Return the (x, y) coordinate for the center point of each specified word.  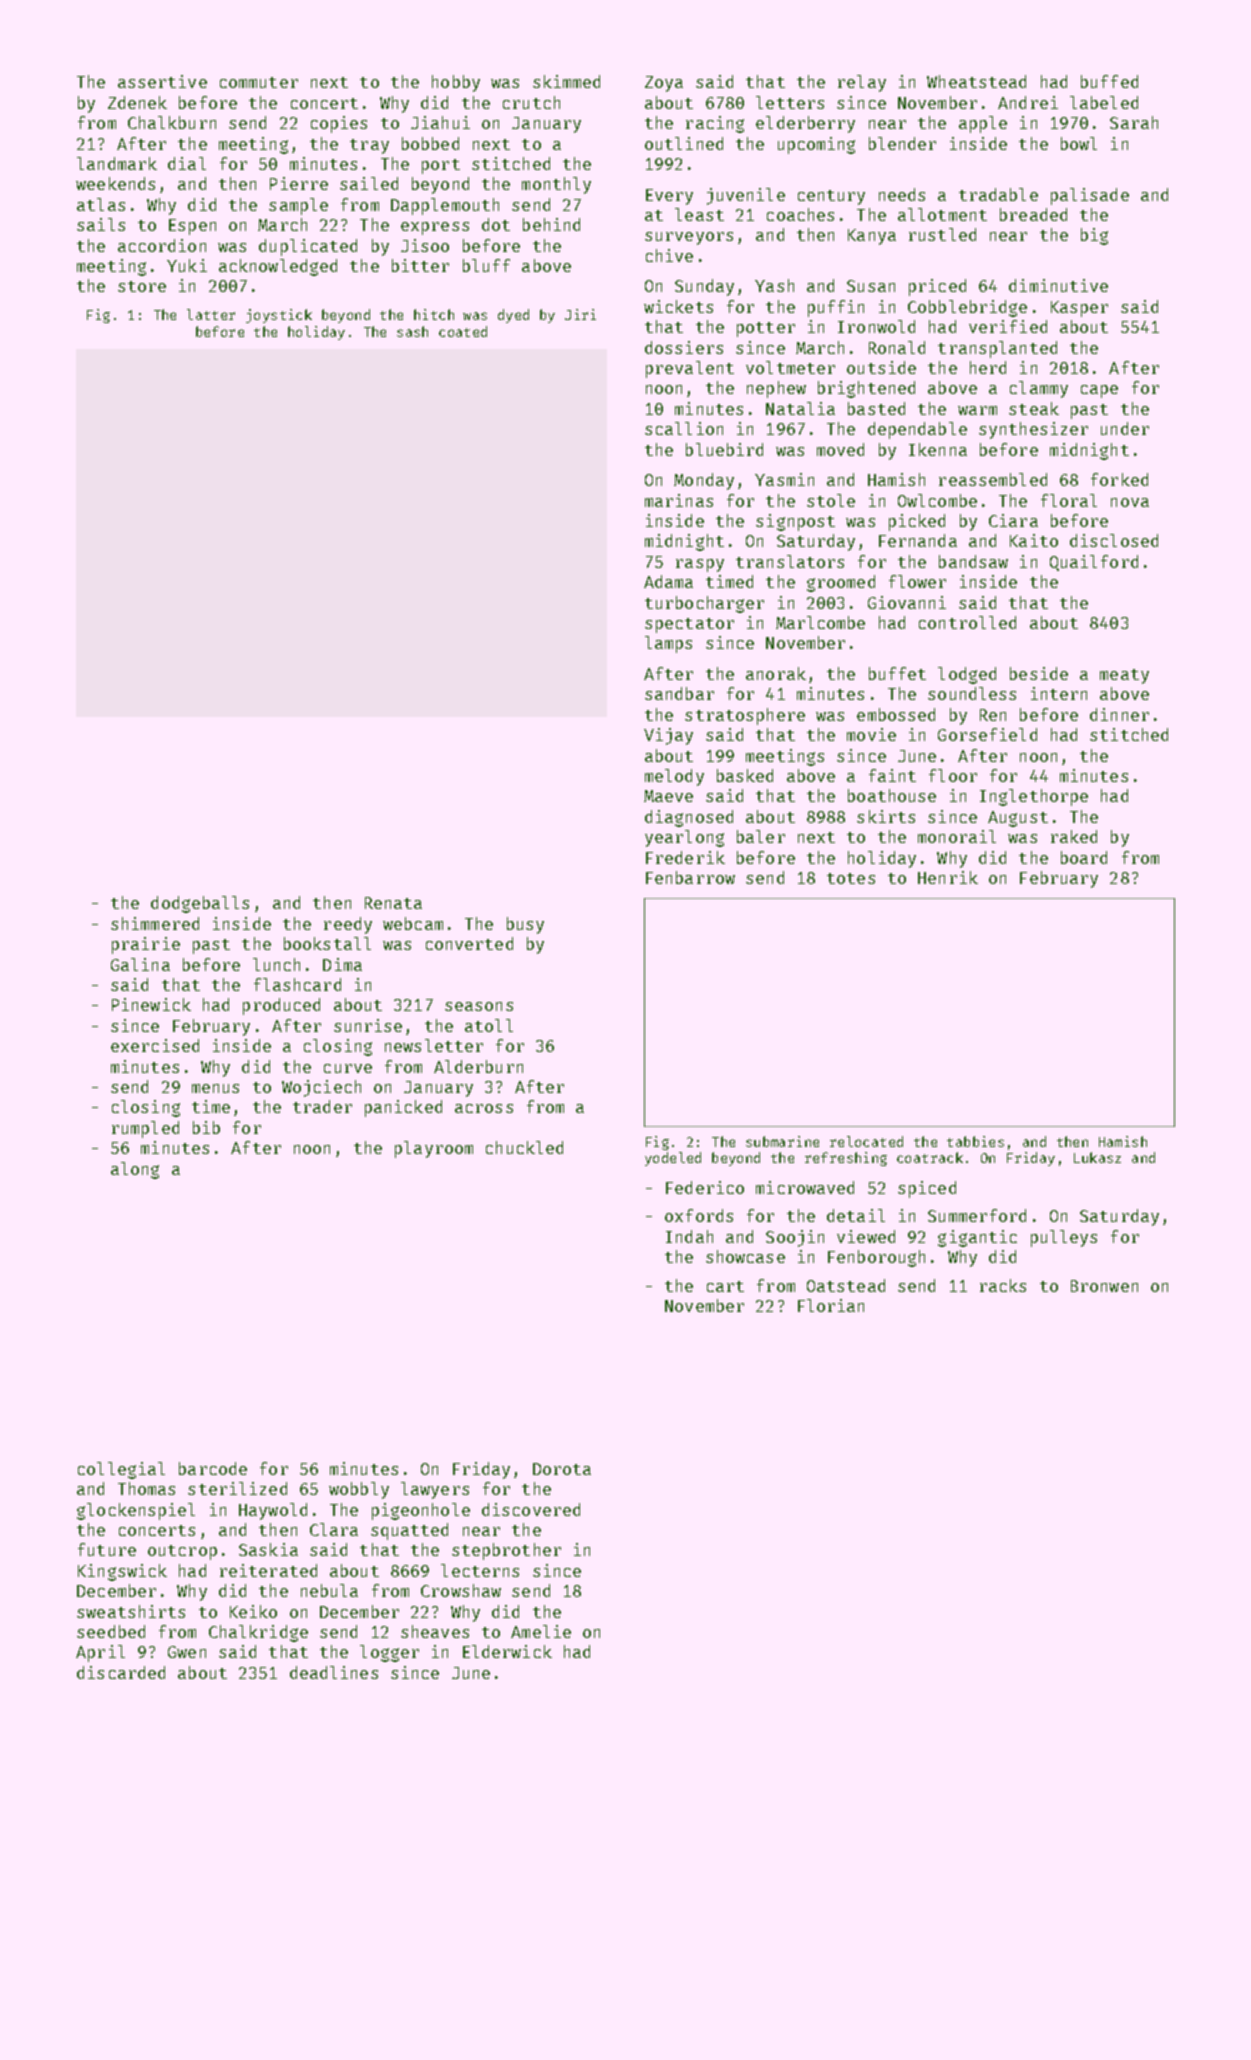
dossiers (684, 347)
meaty (1124, 676)
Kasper (1079, 309)
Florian (831, 1305)
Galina (140, 964)
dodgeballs (200, 904)
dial (187, 163)
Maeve (668, 796)
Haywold (273, 1511)
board (1084, 857)
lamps (668, 644)
